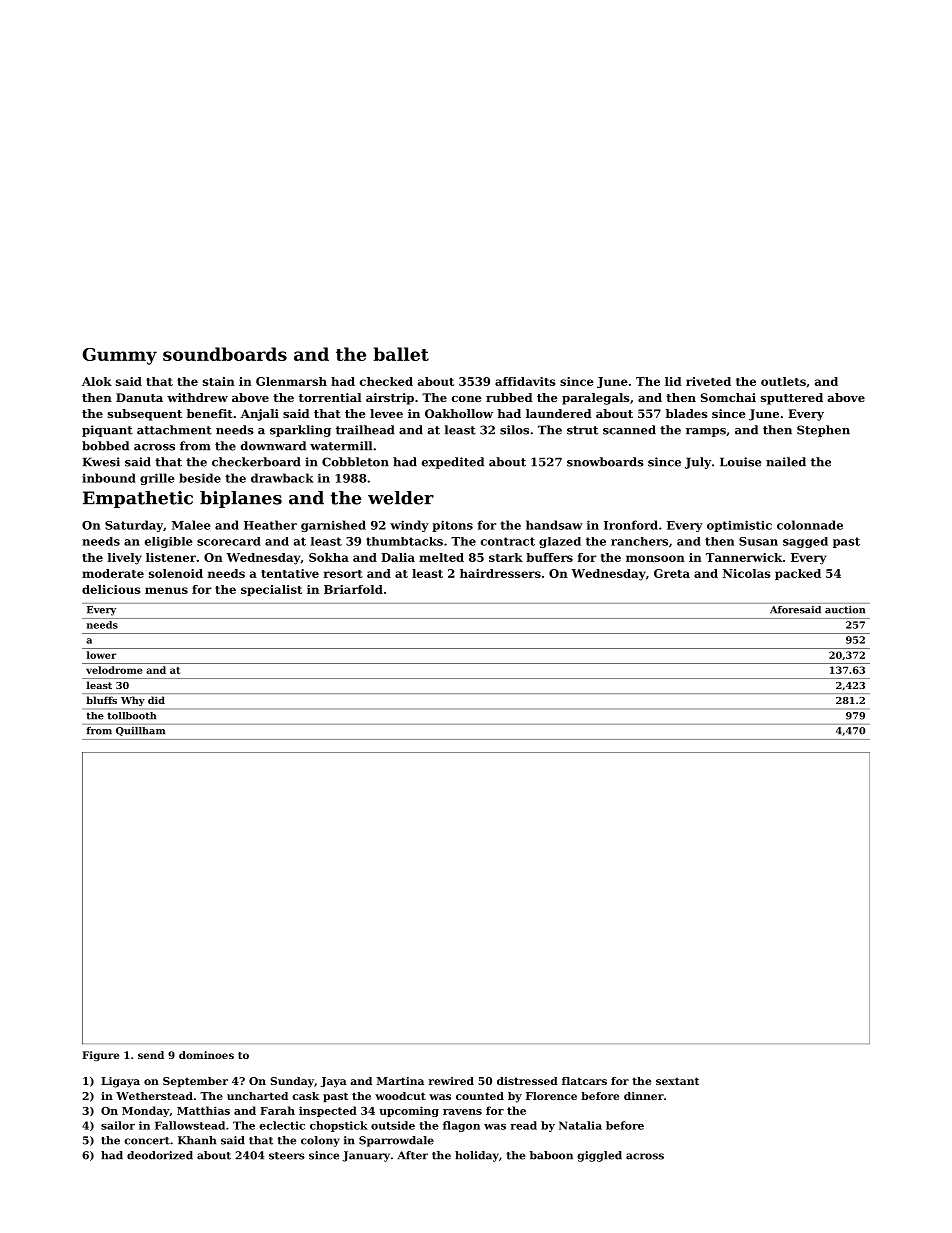 The width and height of the screenshot is (952, 1233). What do you see at coordinates (677, 1081) in the screenshot?
I see `sextant` at bounding box center [677, 1081].
